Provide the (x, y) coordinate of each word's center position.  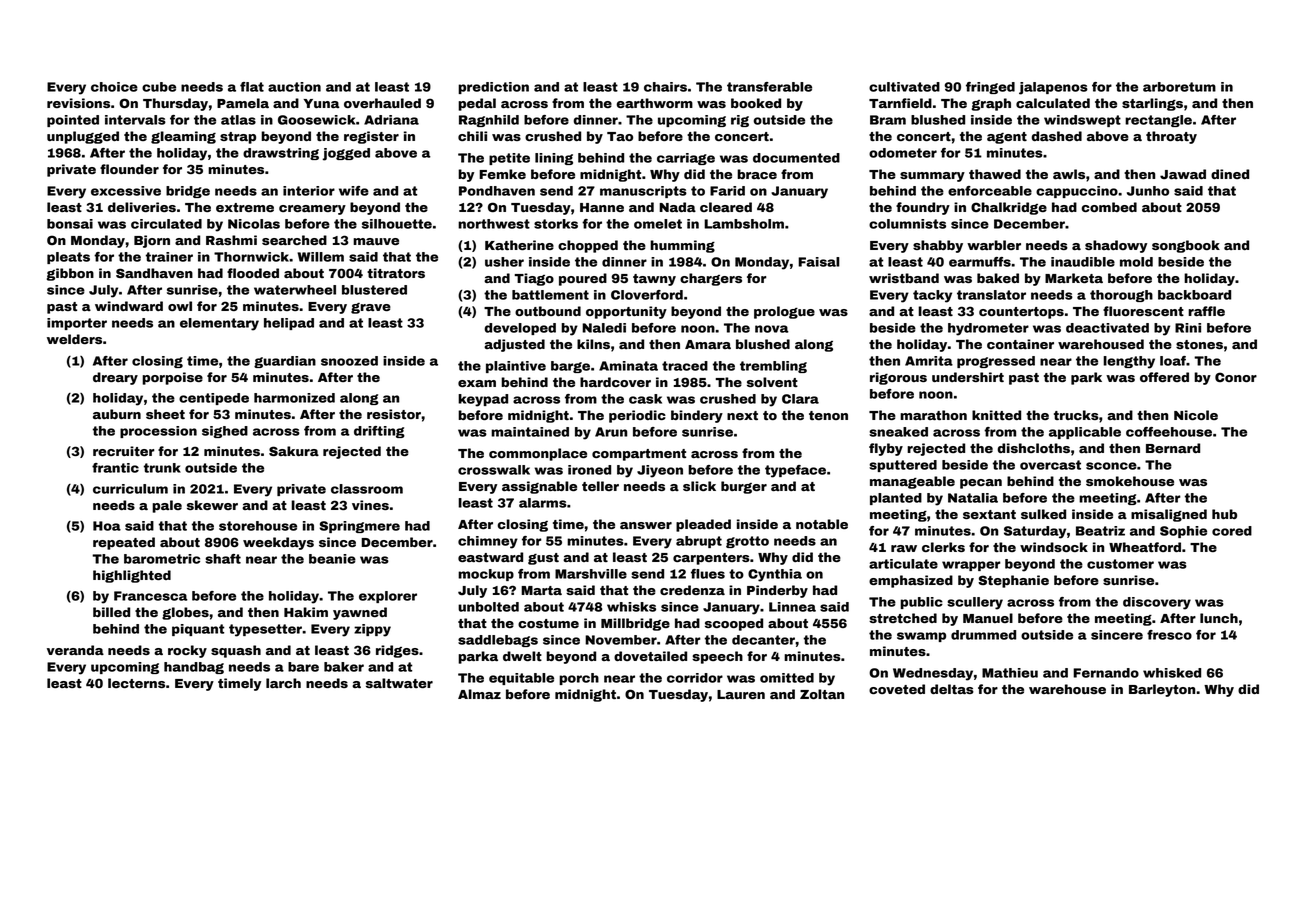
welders (74, 339)
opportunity (626, 312)
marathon (933, 415)
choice (114, 87)
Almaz (479, 694)
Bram (888, 120)
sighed (225, 432)
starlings (1152, 104)
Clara (800, 399)
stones (1199, 344)
